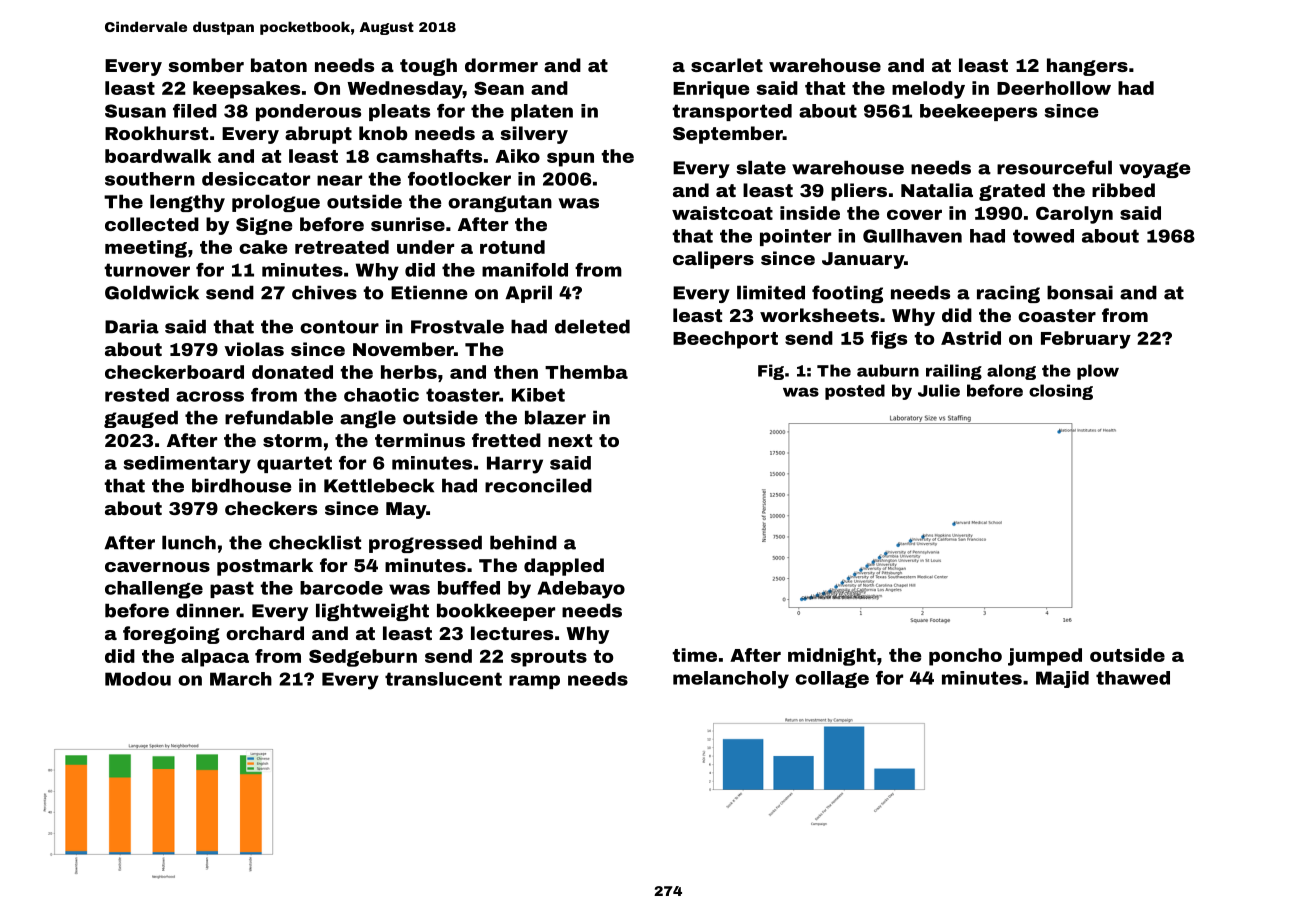 Image resolution: width=1308 pixels, height=924 pixels. I want to click on pleats, so click(399, 112).
